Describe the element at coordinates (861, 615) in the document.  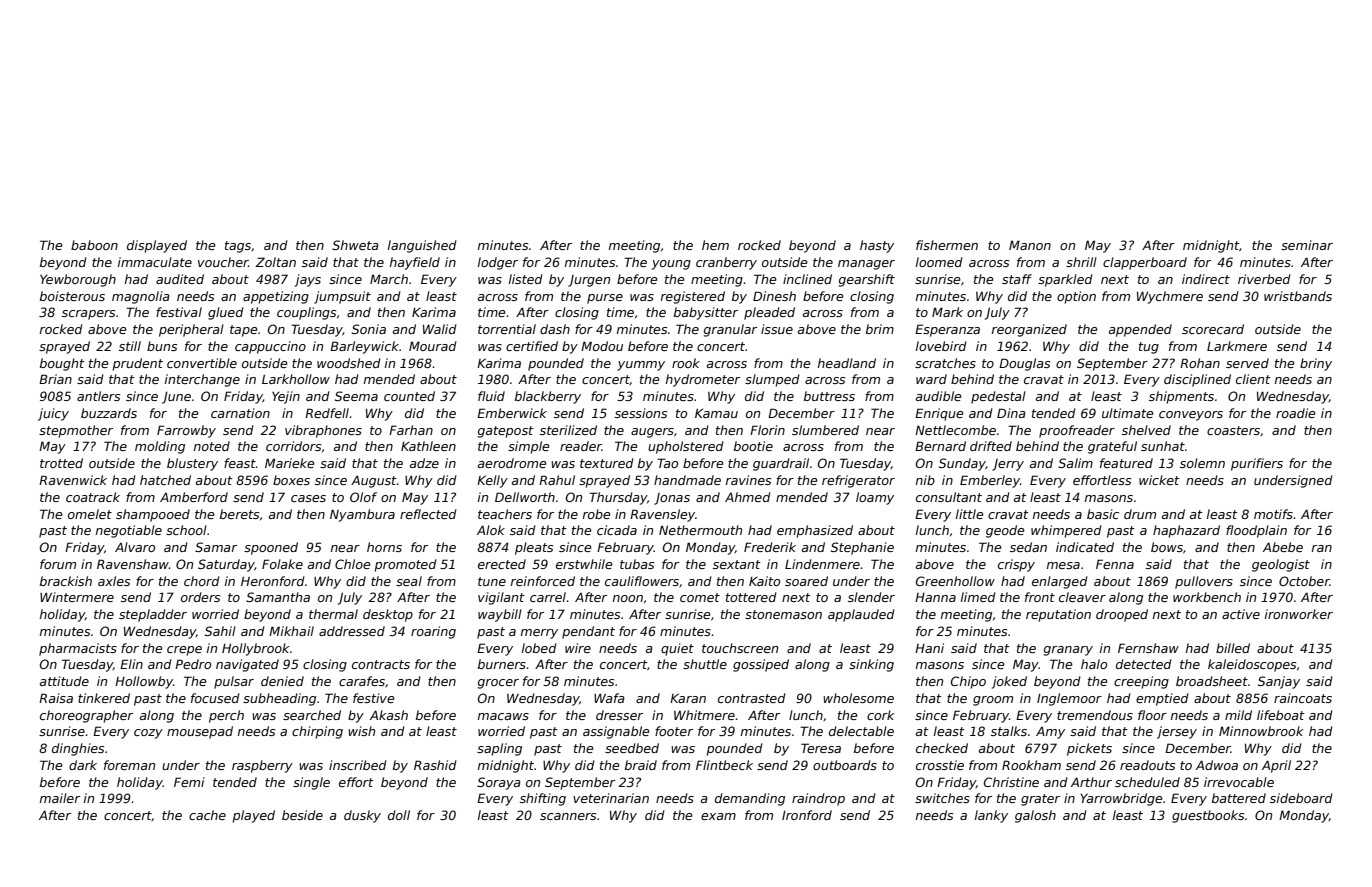
I see `applauded` at that location.
